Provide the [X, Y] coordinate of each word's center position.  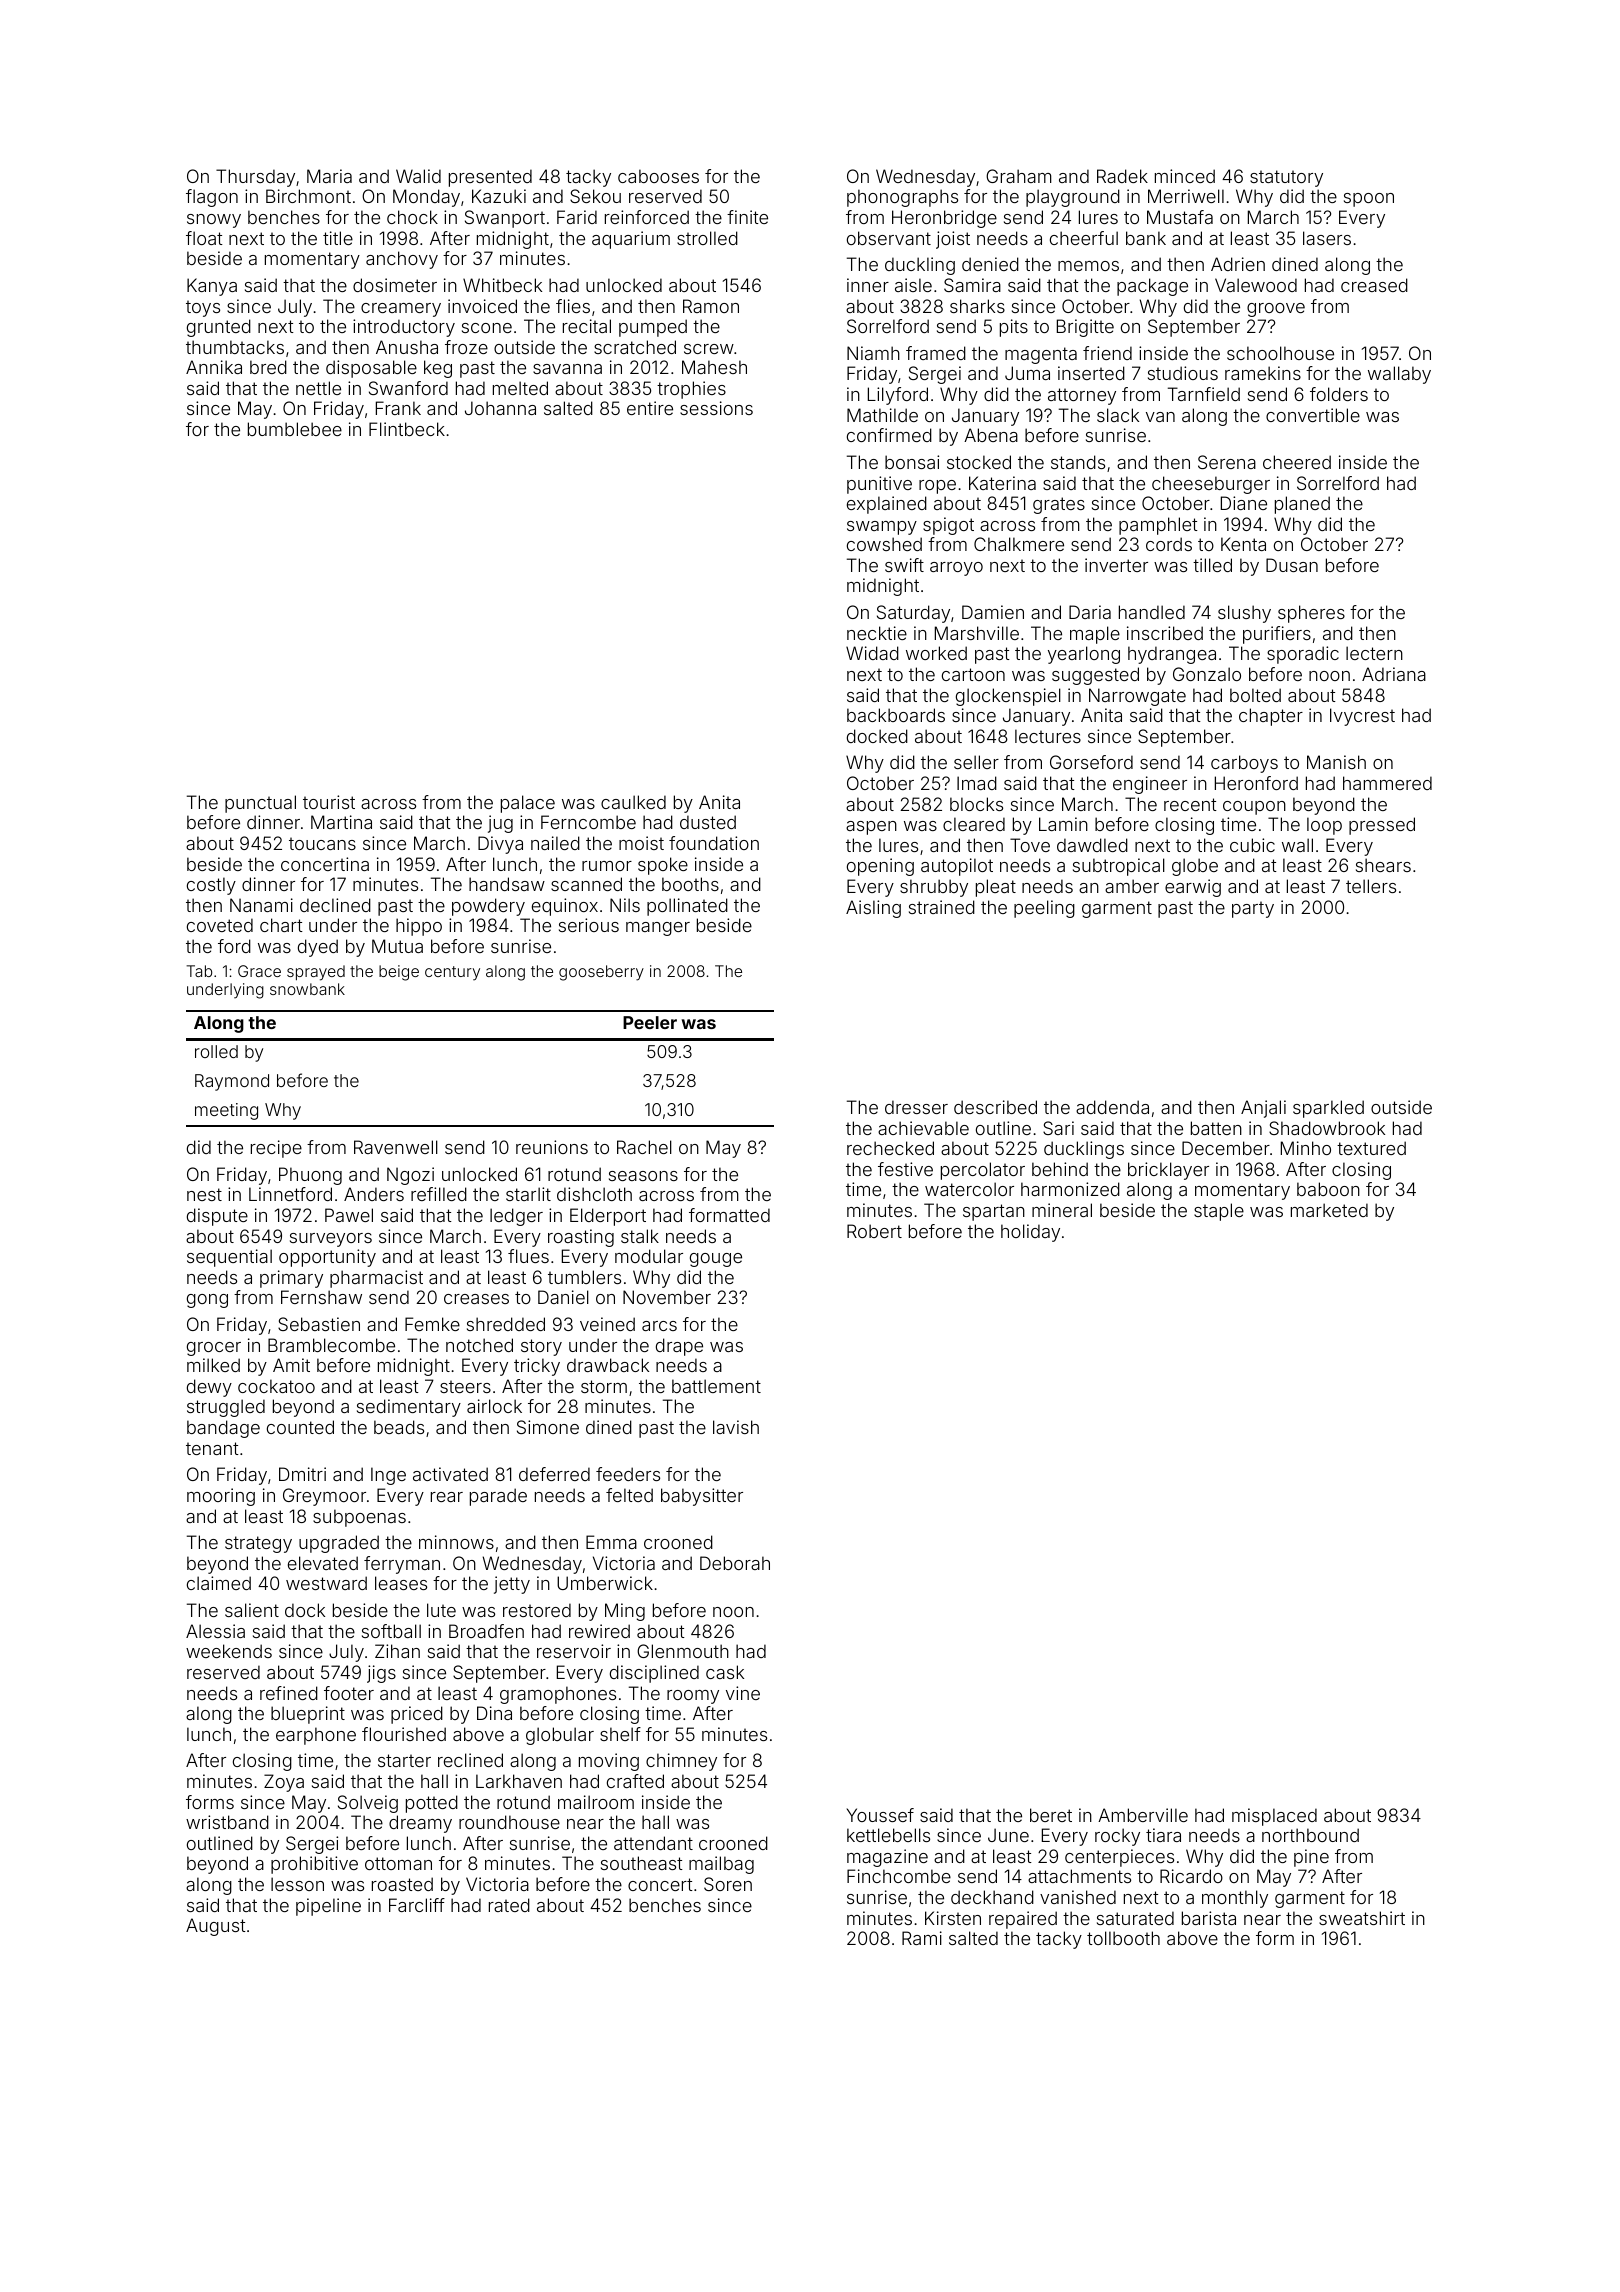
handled [1152, 612]
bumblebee [295, 429]
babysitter [702, 1497]
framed [936, 353]
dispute [217, 1217]
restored [537, 1610]
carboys [1244, 764]
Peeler [650, 1022]
